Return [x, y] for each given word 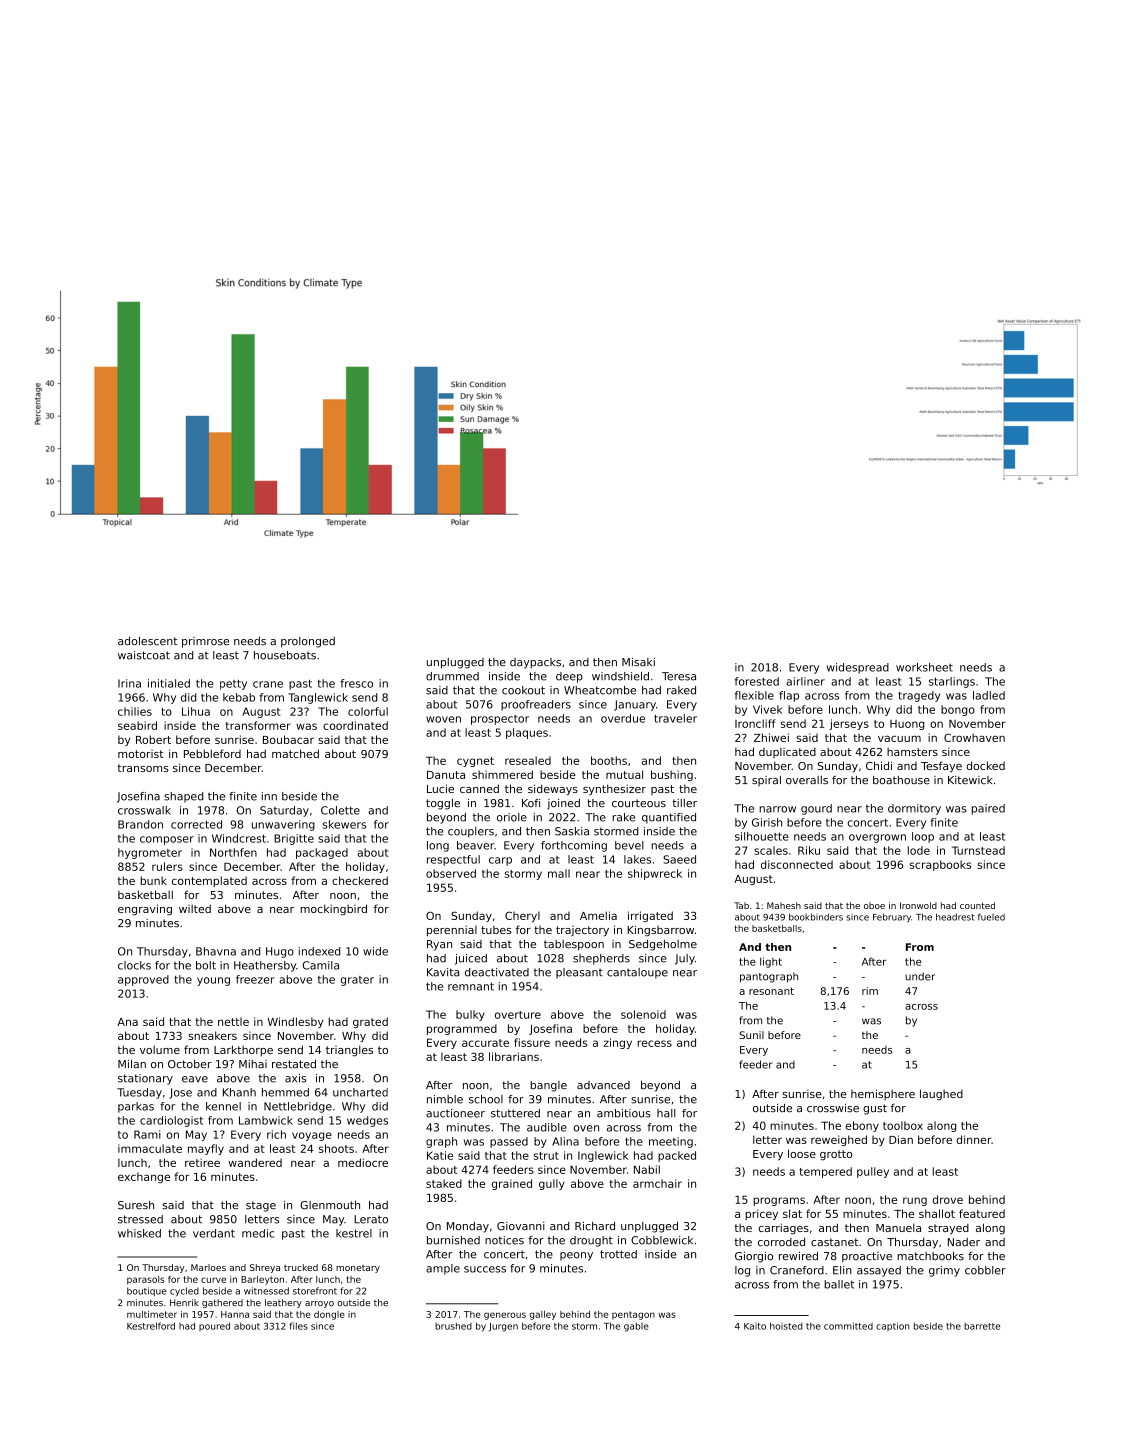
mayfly [206, 1149]
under [920, 976]
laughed [941, 1095]
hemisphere [883, 1094]
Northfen [233, 852]
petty [233, 685]
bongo [958, 710]
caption [893, 1326]
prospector [500, 720]
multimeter [152, 1314]
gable [636, 1327]
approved [143, 980]
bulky [470, 1015]
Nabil [647, 1169]
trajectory [582, 931]
